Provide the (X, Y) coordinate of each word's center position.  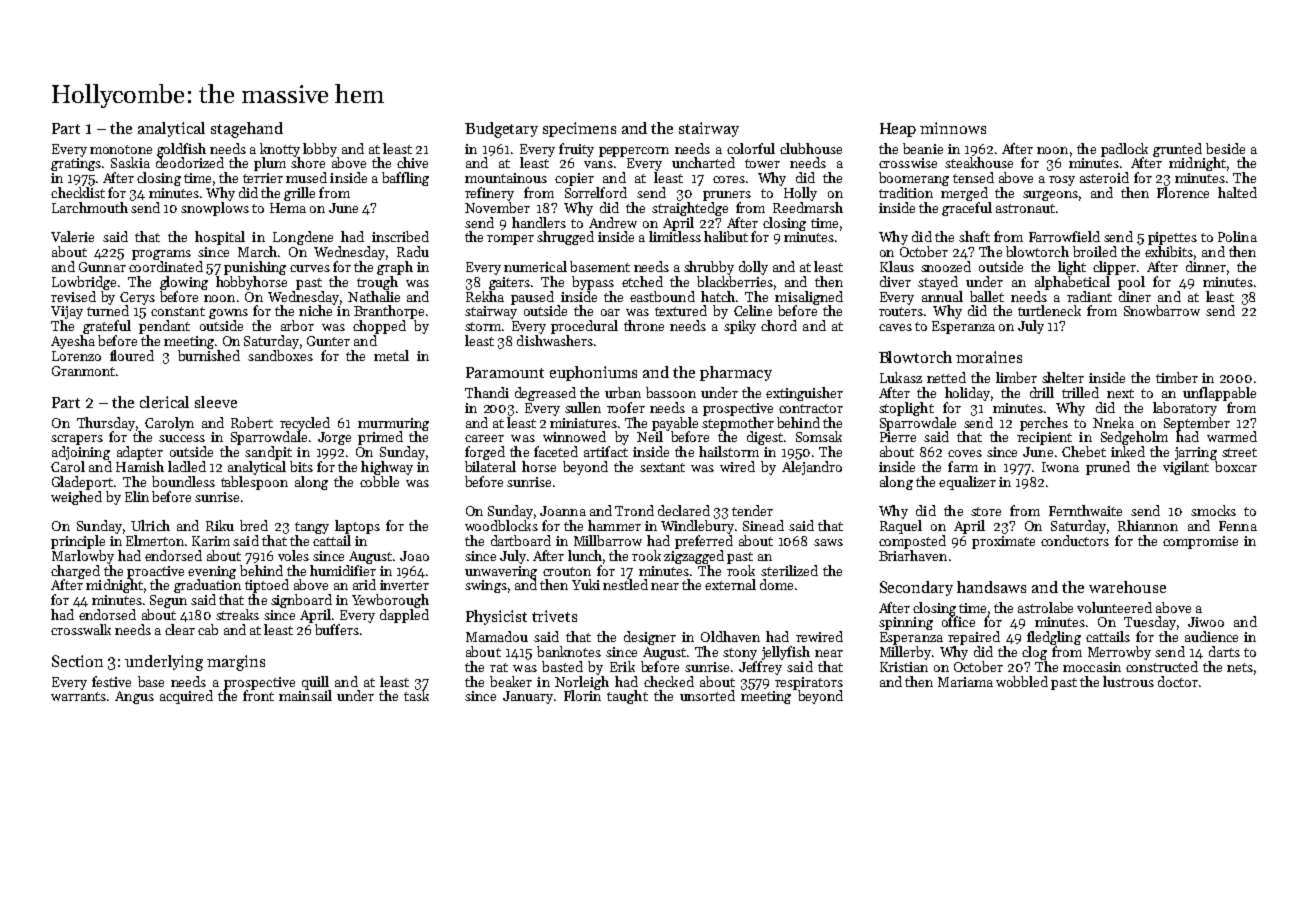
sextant (662, 467)
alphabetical (1072, 283)
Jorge (334, 438)
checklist (78, 192)
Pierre (898, 437)
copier (574, 179)
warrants (78, 696)
